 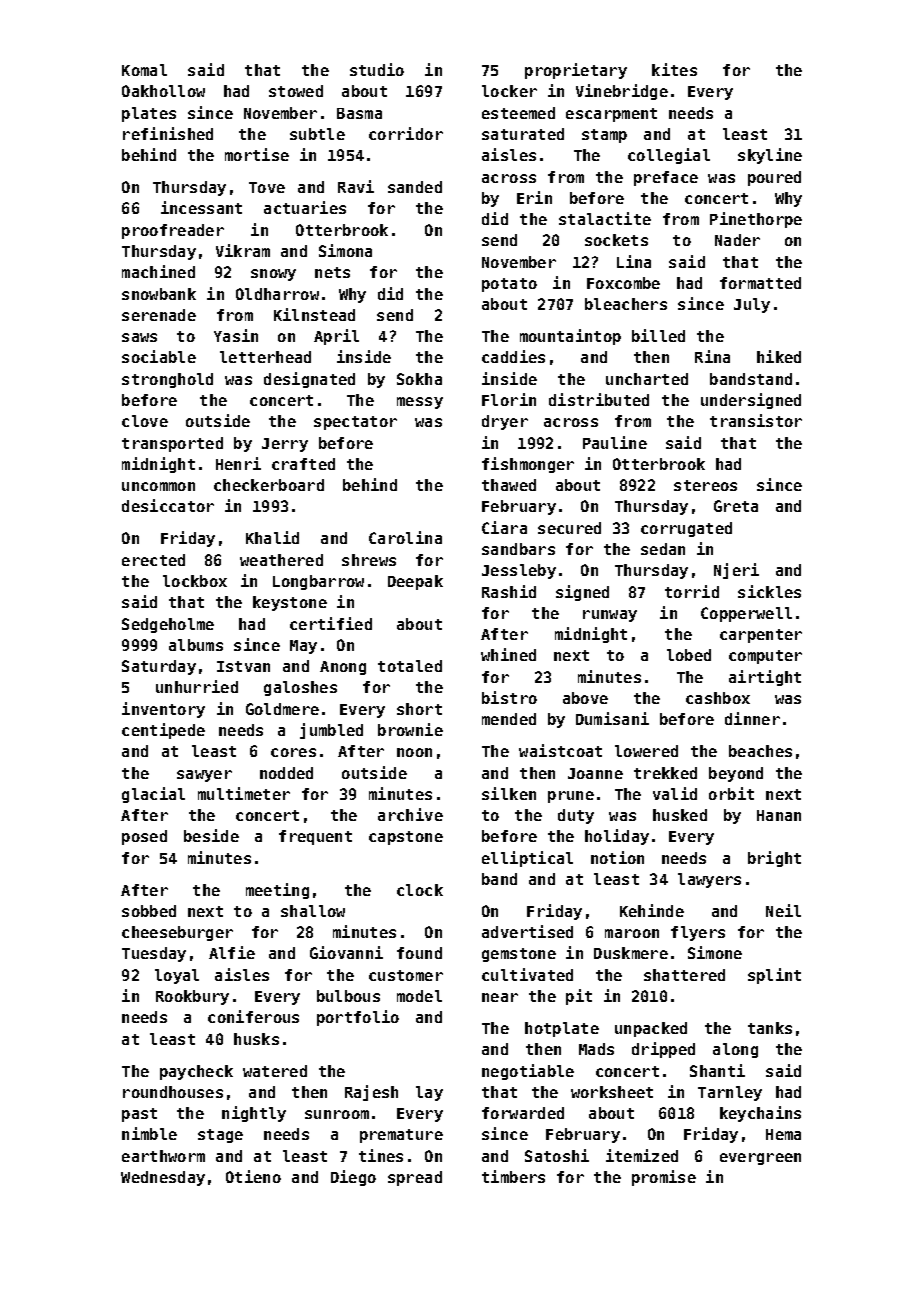 What do you see at coordinates (509, 793) in the screenshot?
I see `silken` at bounding box center [509, 793].
